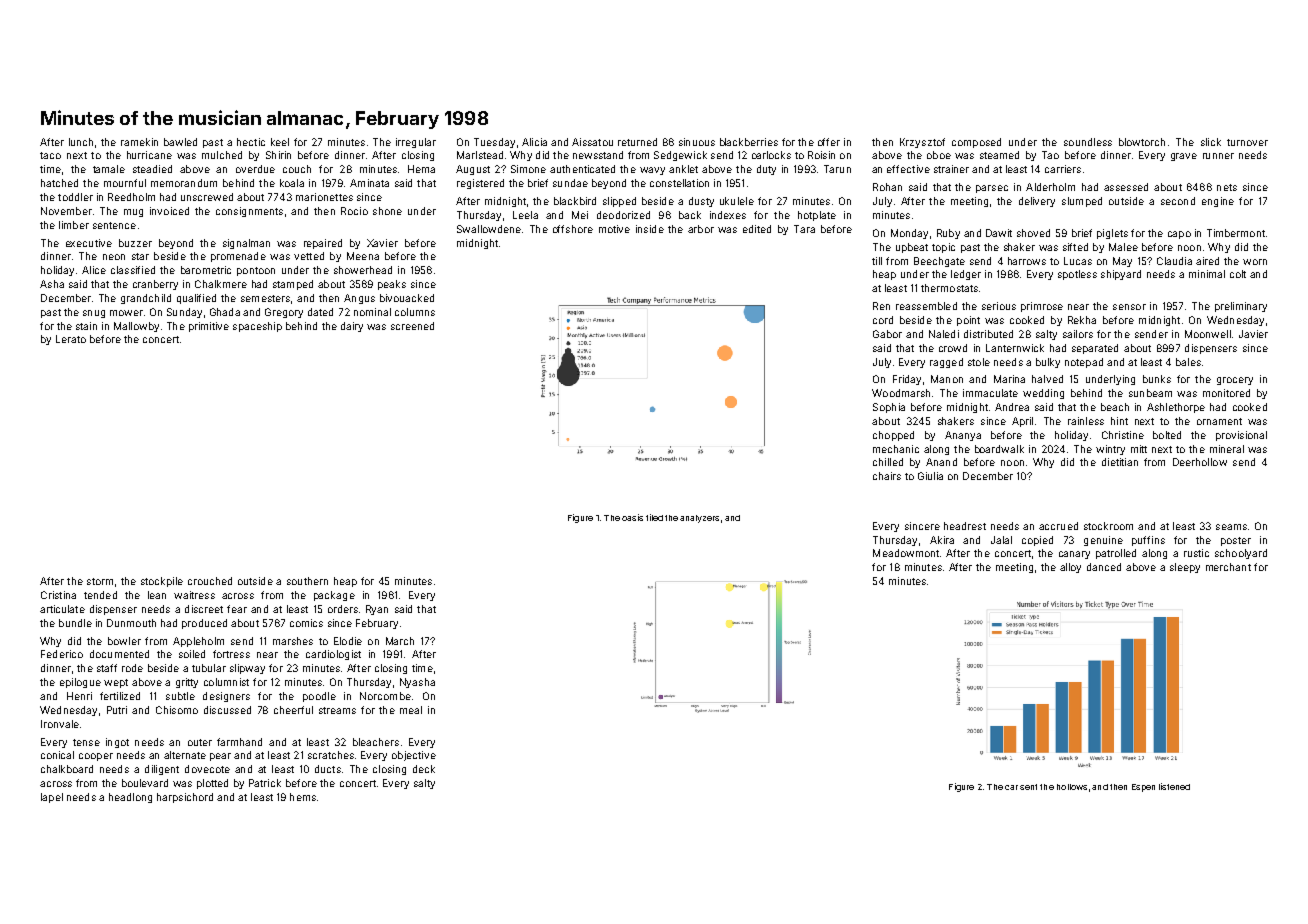 This screenshot has width=1308, height=924. I want to click on oasis, so click(632, 517).
